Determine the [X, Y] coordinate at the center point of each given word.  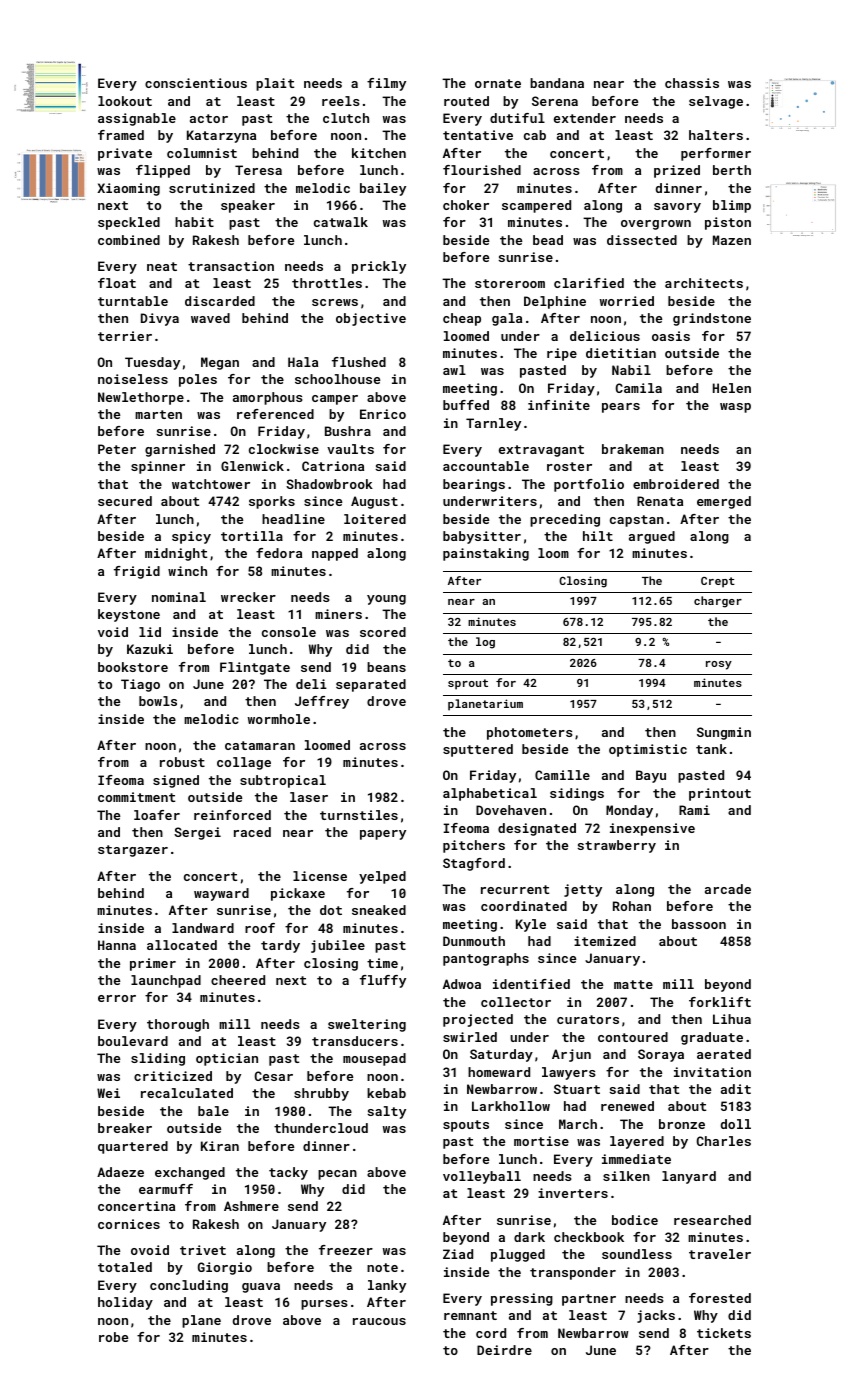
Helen [732, 388]
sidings [577, 794]
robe [113, 1337]
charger [718, 602]
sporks [272, 502]
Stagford [474, 864]
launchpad [166, 981]
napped [335, 554]
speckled [129, 223]
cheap [462, 319]
